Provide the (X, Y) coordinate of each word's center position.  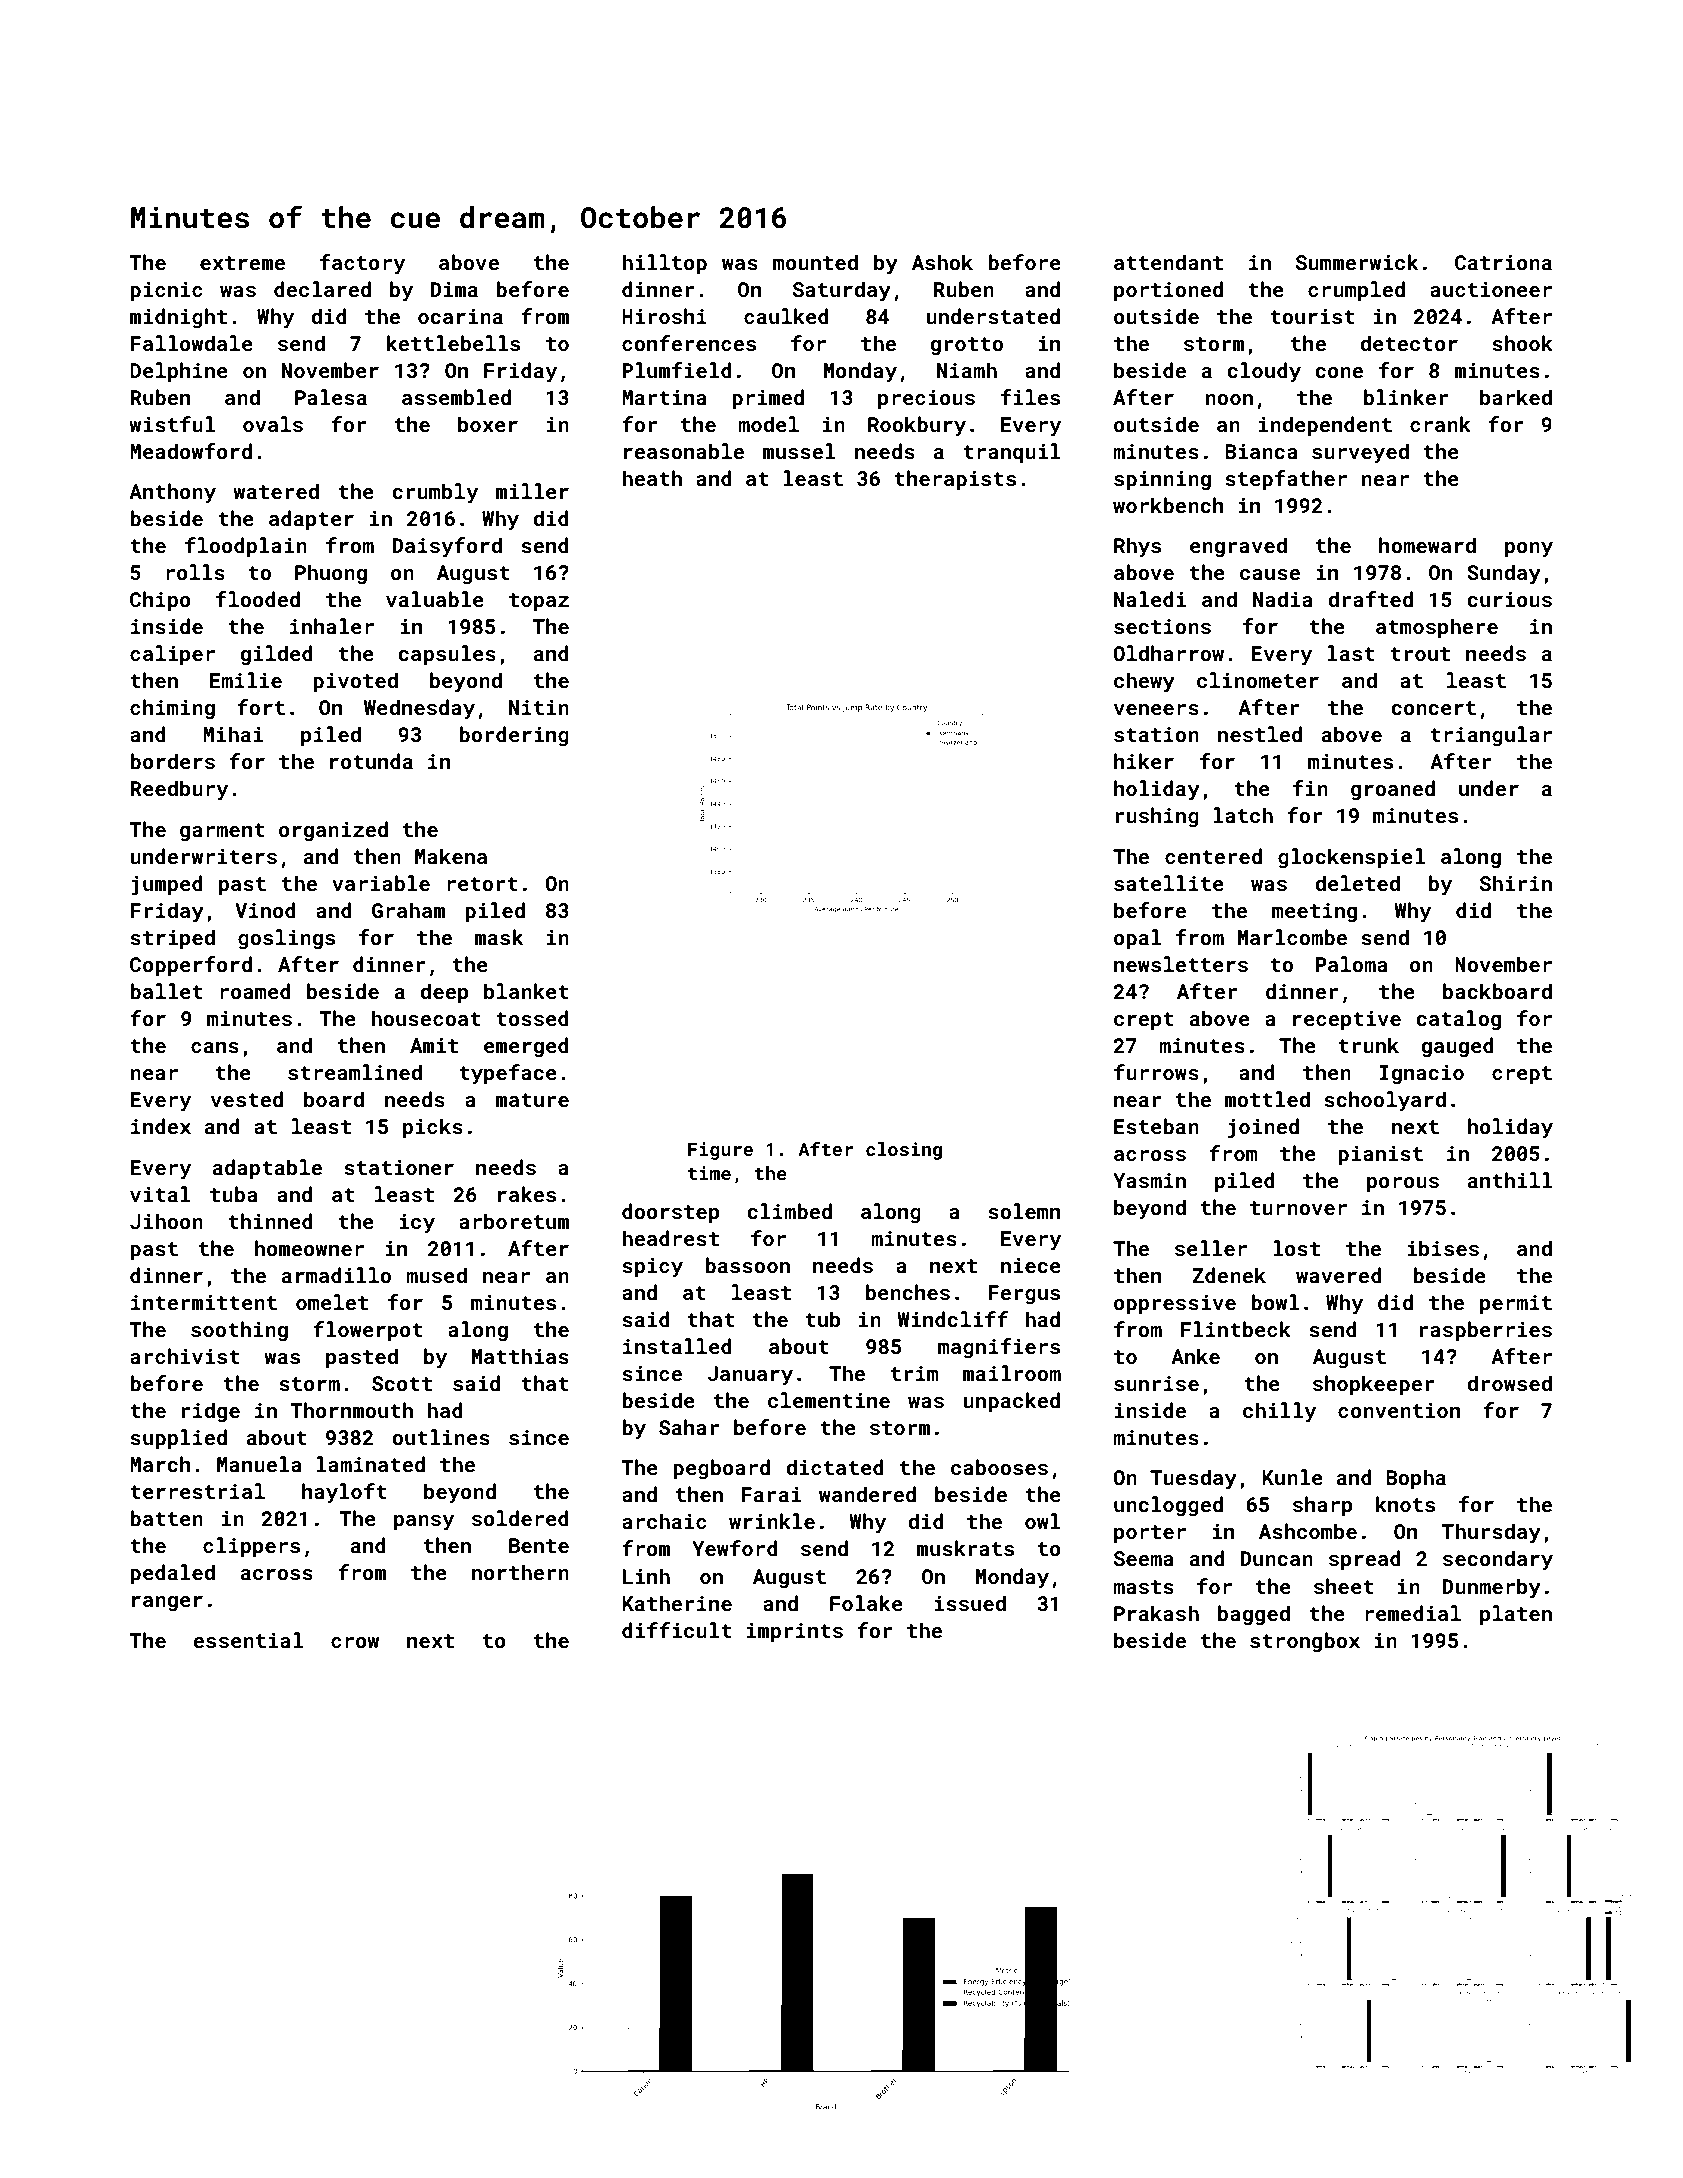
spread (1365, 1560)
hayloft (344, 1493)
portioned (1168, 291)
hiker (1144, 761)
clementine (829, 1400)
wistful (172, 424)
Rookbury (917, 426)
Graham (408, 910)
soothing (239, 1331)
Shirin (1516, 883)
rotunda (371, 761)
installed (677, 1346)
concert (1434, 708)
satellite (1169, 883)
